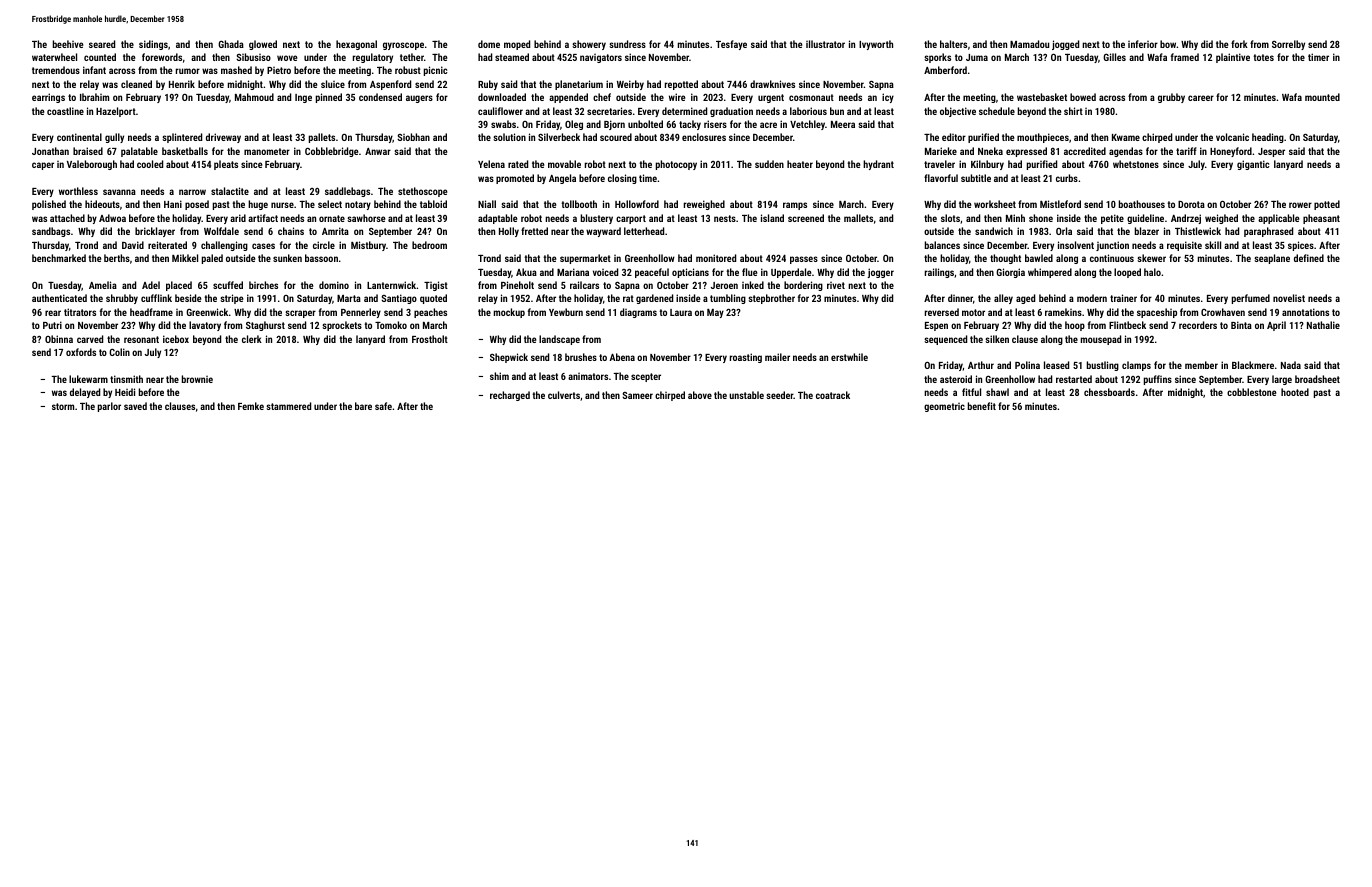  I want to click on oxfords, so click(81, 352).
